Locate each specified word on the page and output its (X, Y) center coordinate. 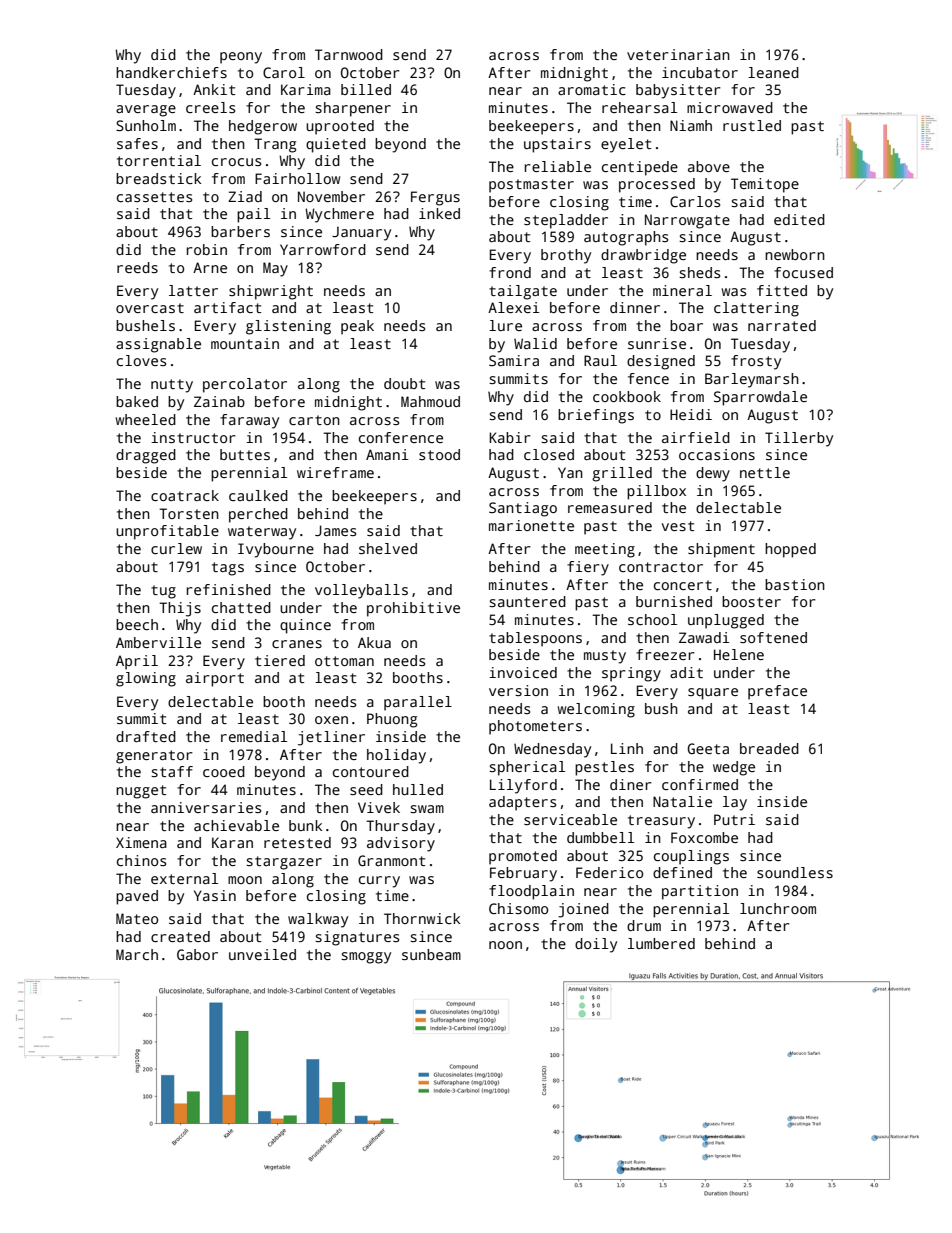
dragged (146, 456)
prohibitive (413, 609)
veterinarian (678, 54)
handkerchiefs (171, 72)
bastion (795, 584)
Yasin (215, 895)
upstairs (557, 145)
